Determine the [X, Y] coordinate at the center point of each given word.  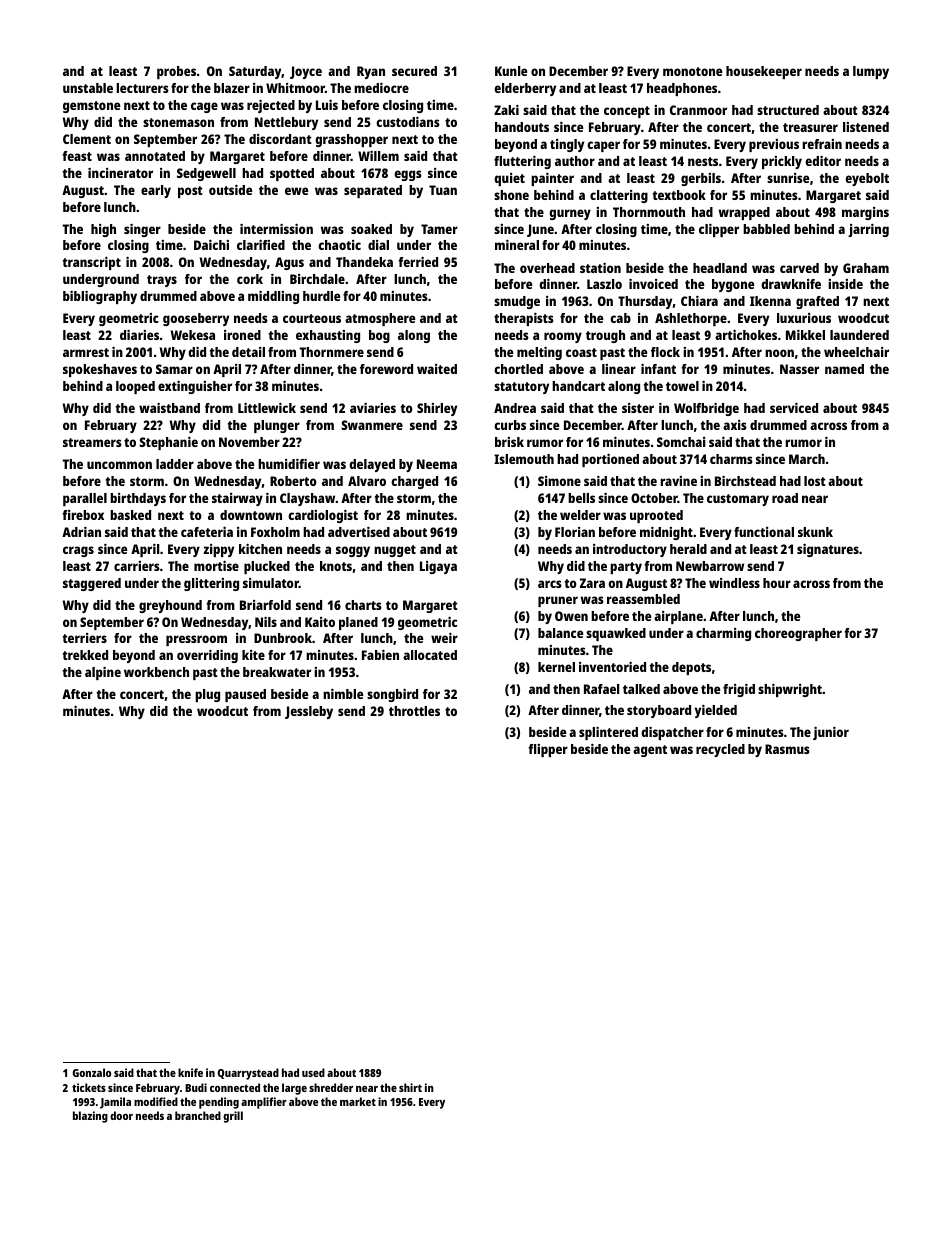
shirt [410, 1087]
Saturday [255, 72]
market [358, 1101]
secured [414, 71]
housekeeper [764, 72]
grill [233, 1117]
